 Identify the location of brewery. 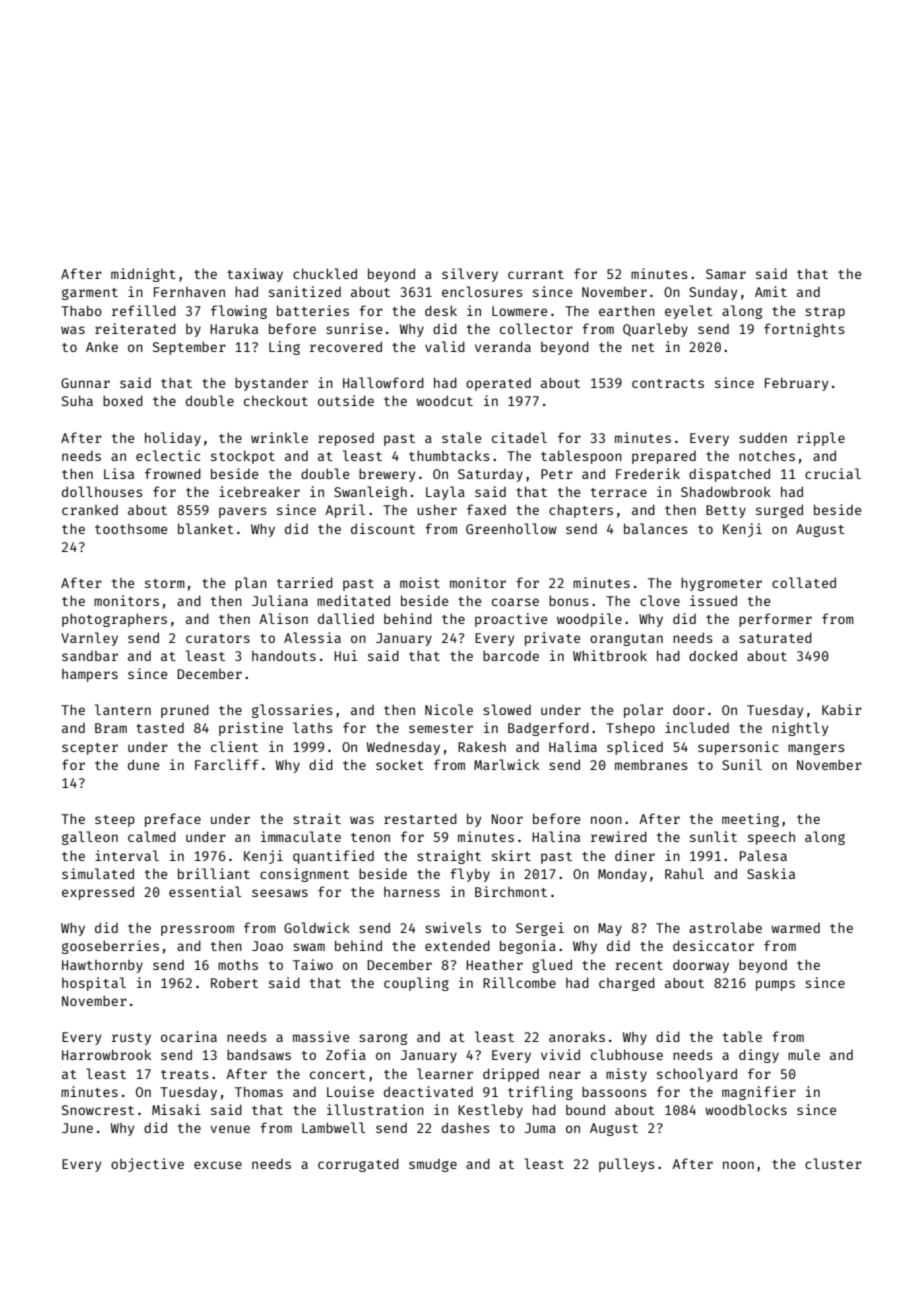
(387, 475).
